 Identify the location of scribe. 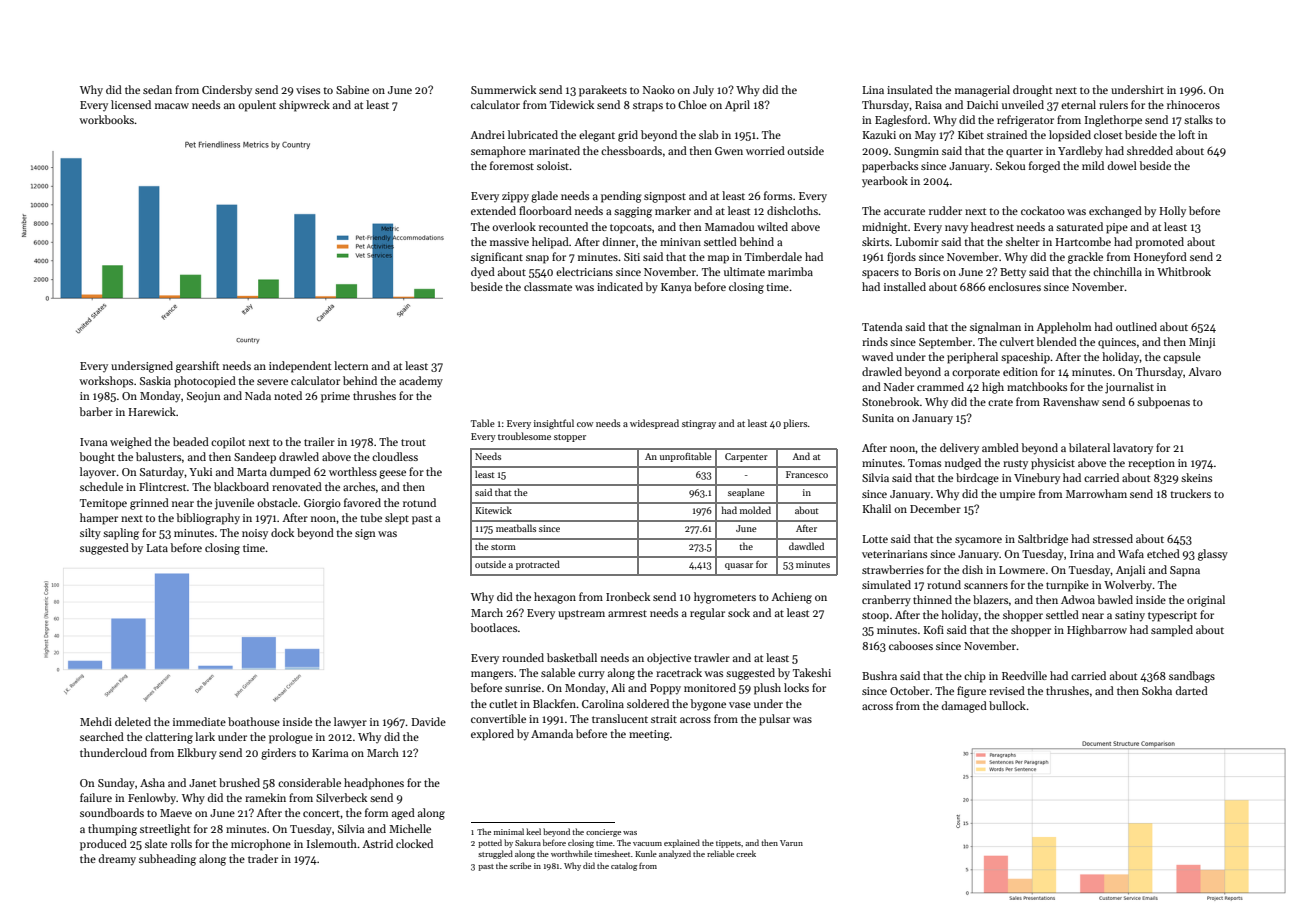
(520, 865).
